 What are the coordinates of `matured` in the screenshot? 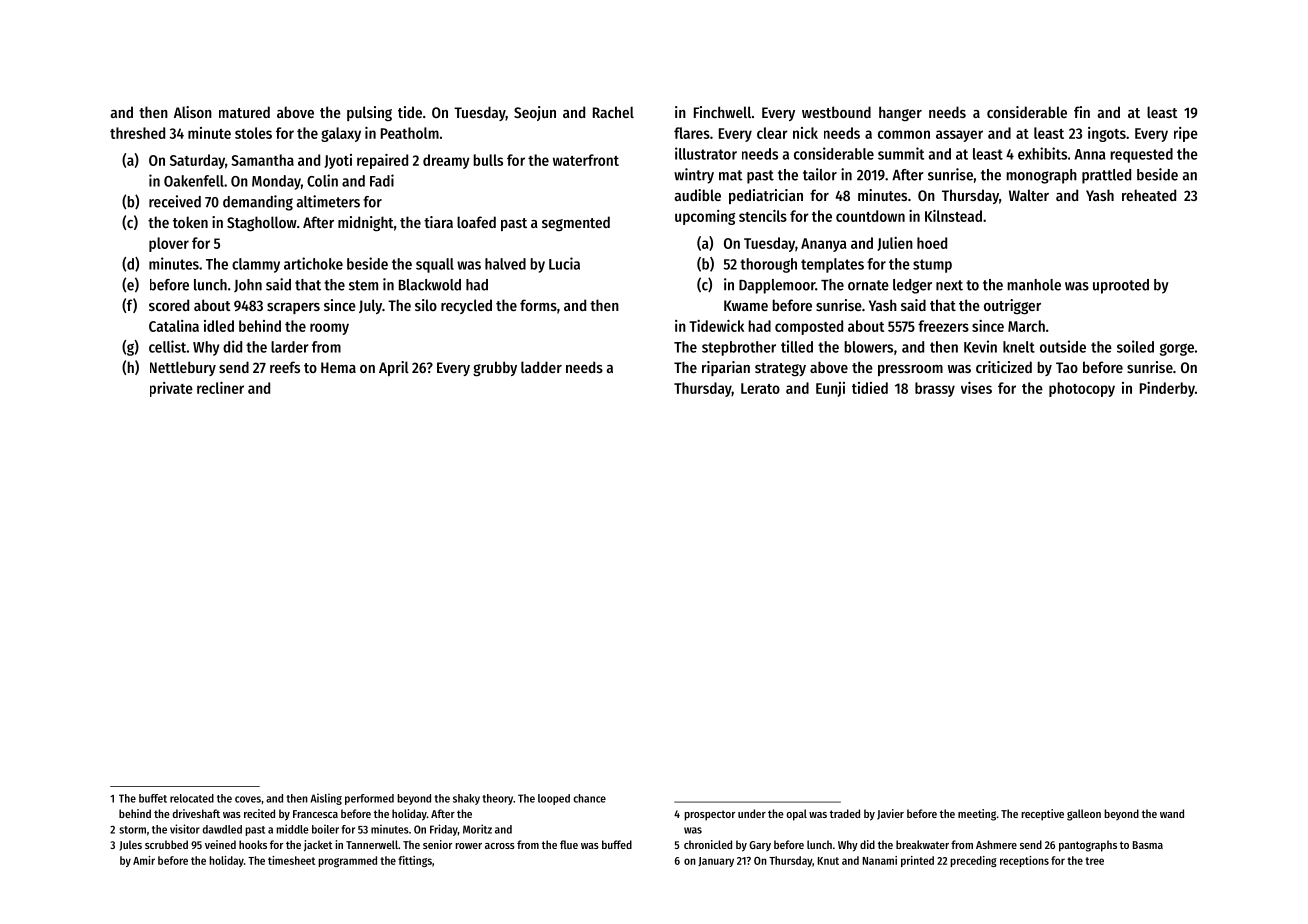 It's located at (244, 112).
